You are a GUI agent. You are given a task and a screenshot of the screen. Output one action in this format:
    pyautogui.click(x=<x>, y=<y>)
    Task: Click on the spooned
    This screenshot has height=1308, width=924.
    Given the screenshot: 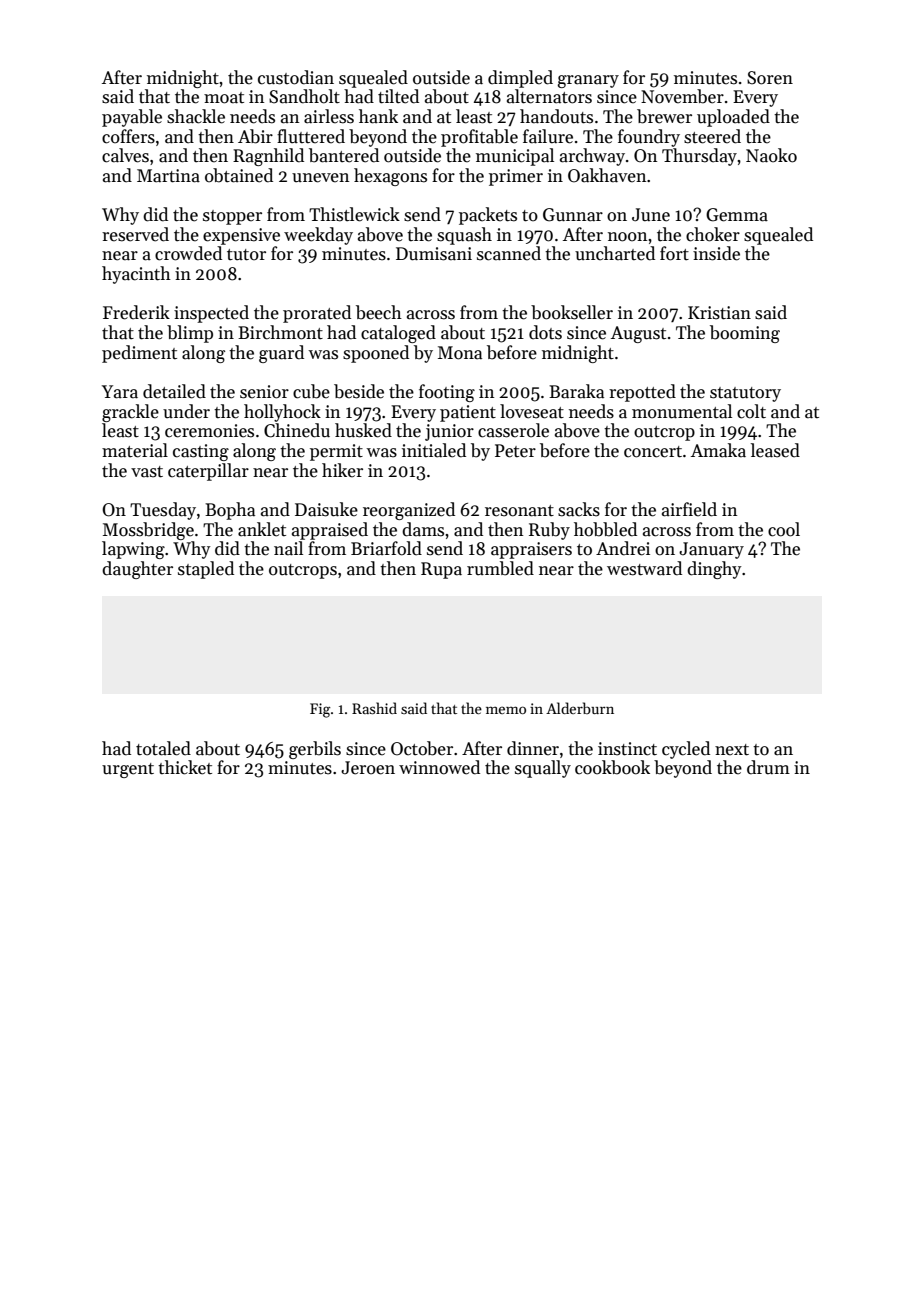 What is the action you would take?
    pyautogui.click(x=376, y=354)
